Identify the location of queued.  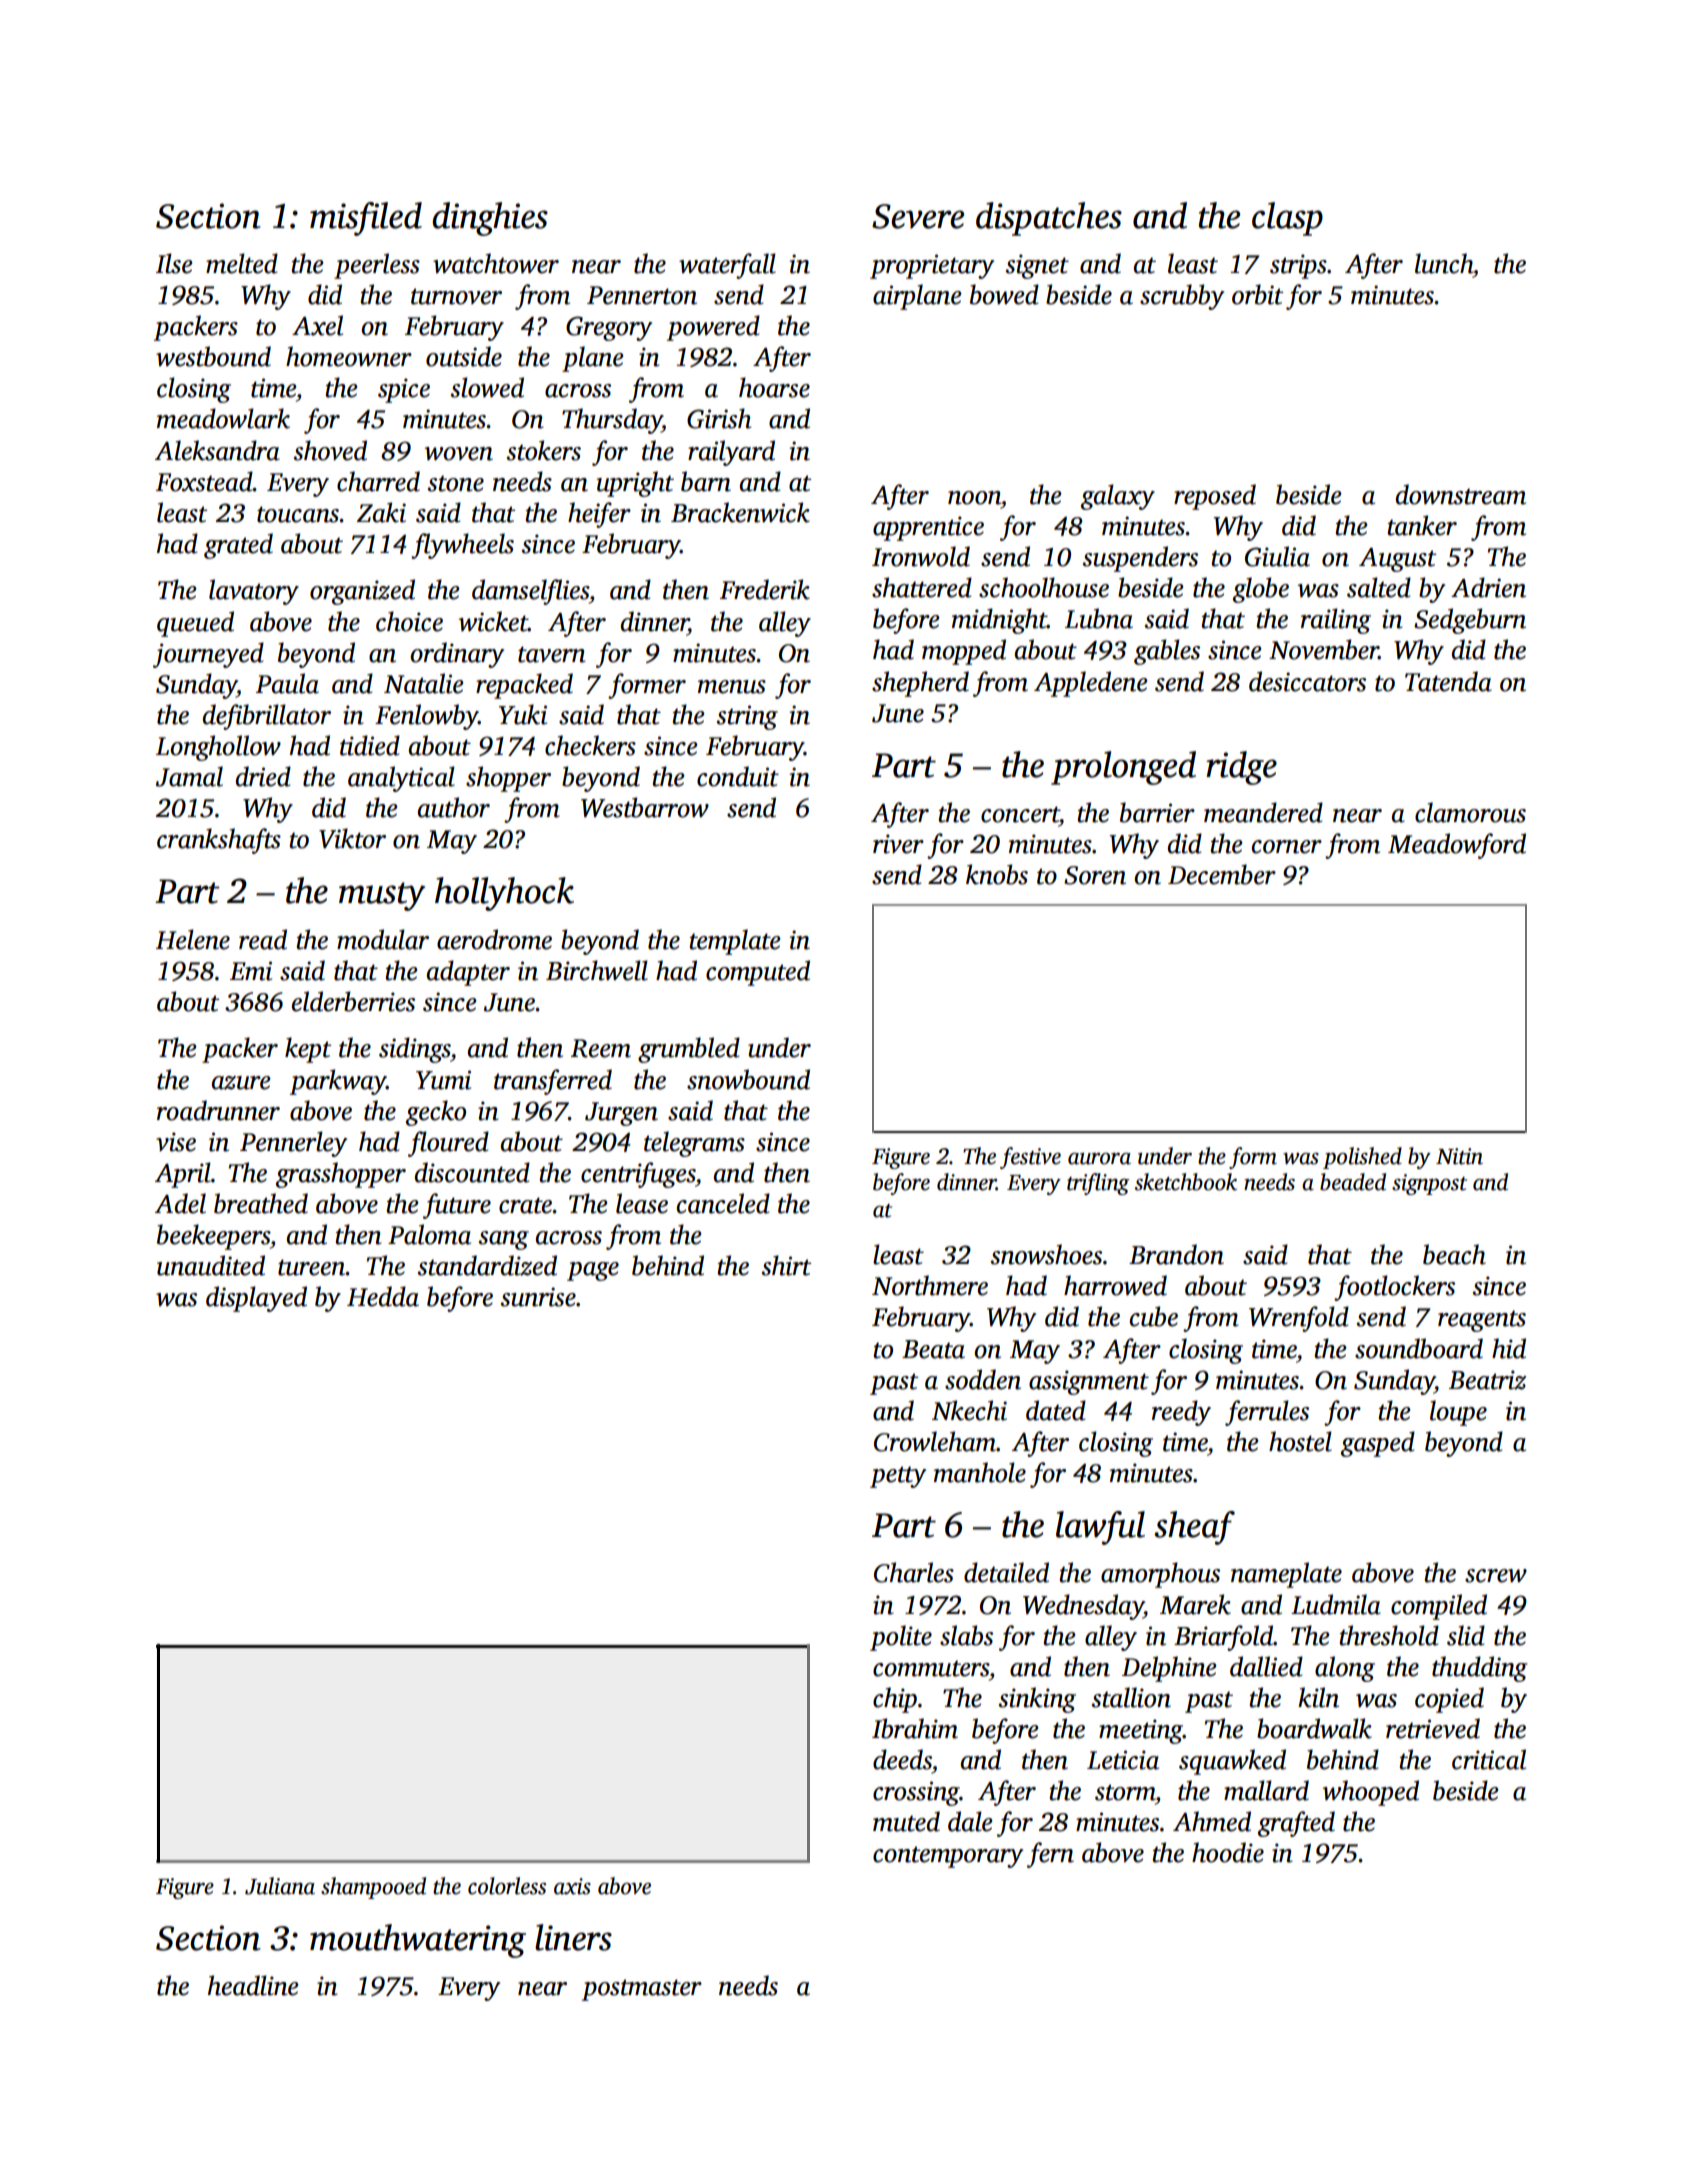
(195, 624).
